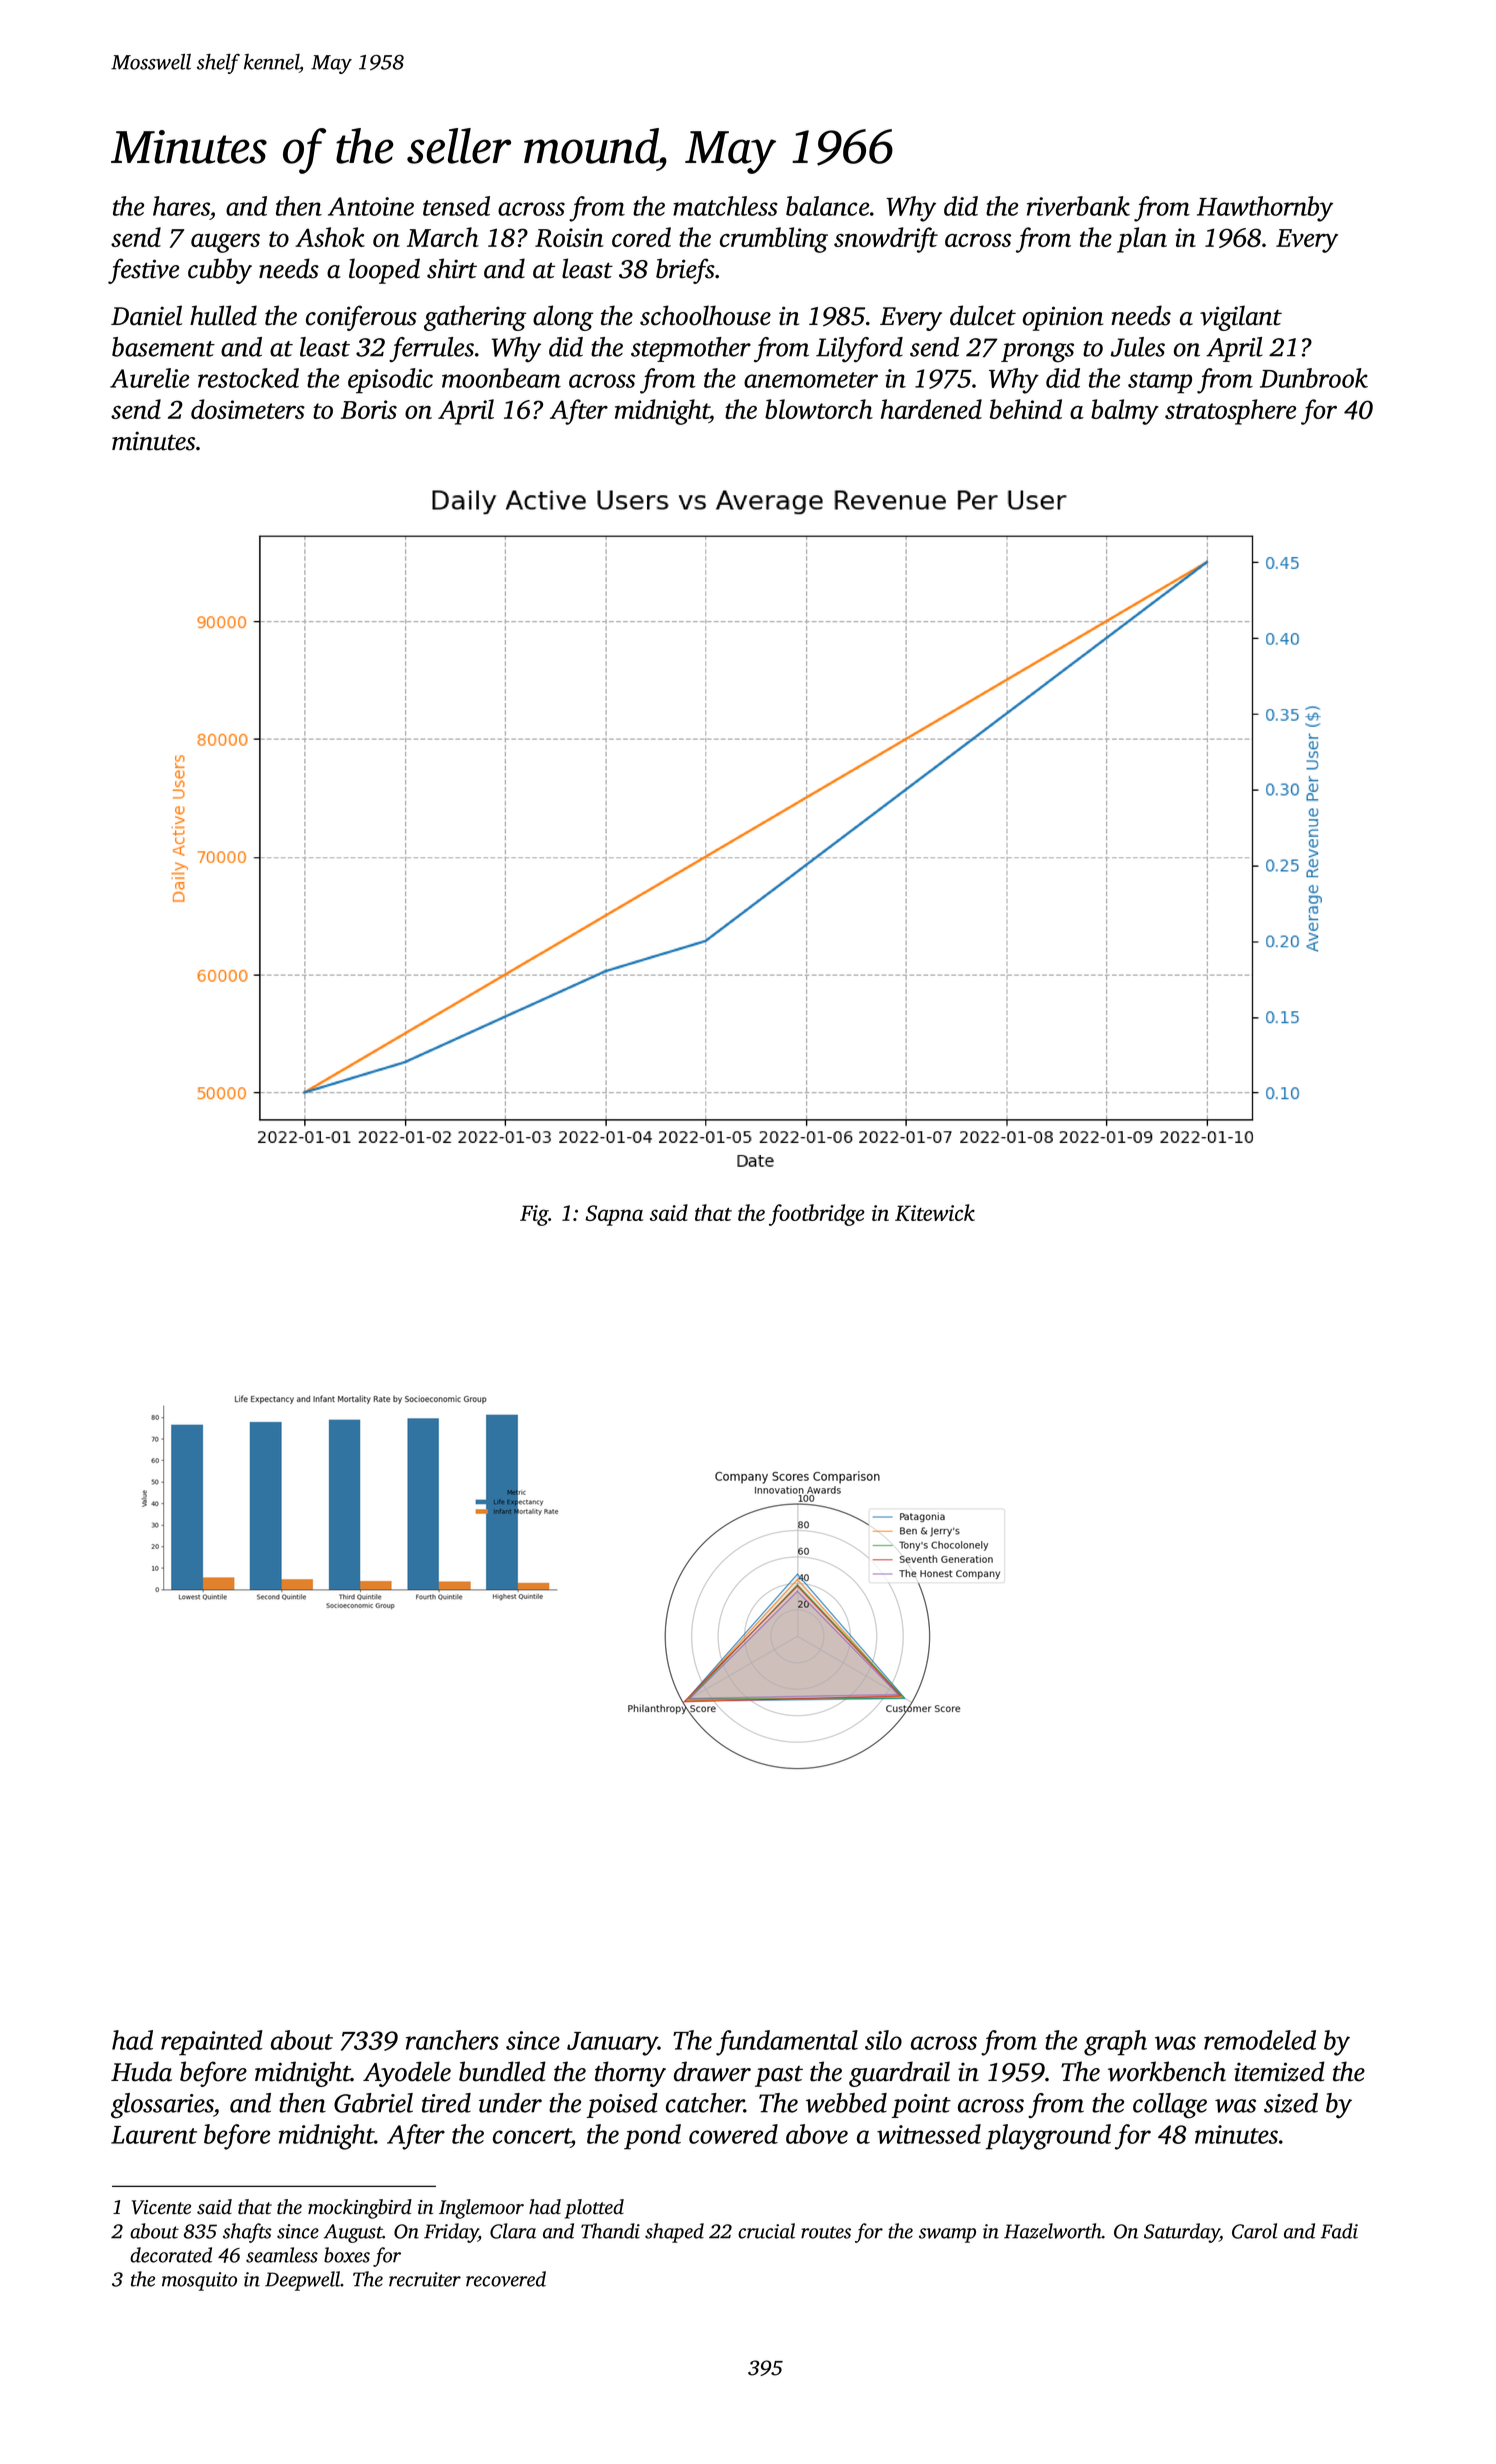  Describe the element at coordinates (141, 2071) in the document. I see `Huda` at that location.
